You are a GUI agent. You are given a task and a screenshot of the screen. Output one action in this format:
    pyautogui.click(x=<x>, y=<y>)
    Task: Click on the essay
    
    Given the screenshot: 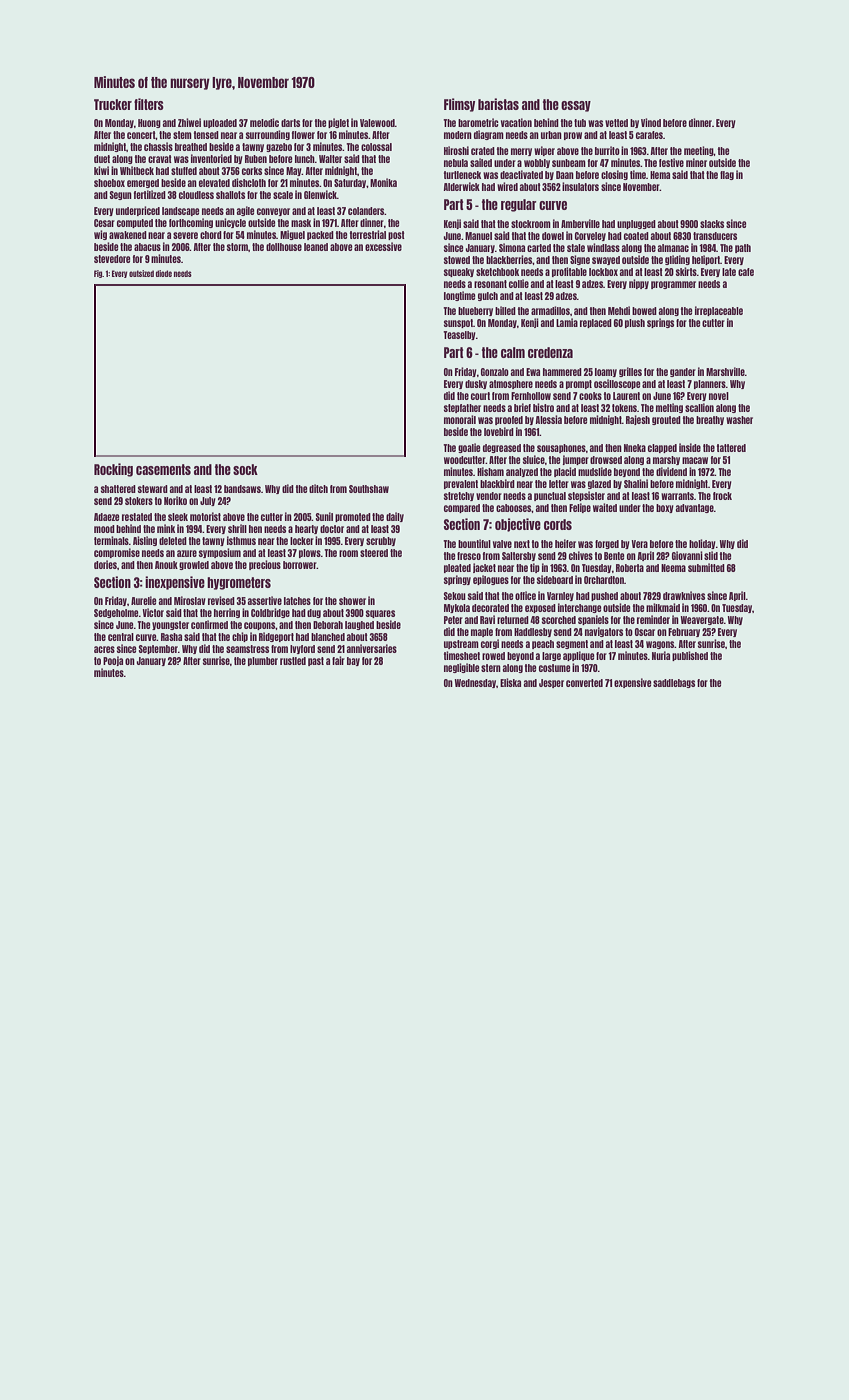 What is the action you would take?
    pyautogui.click(x=576, y=106)
